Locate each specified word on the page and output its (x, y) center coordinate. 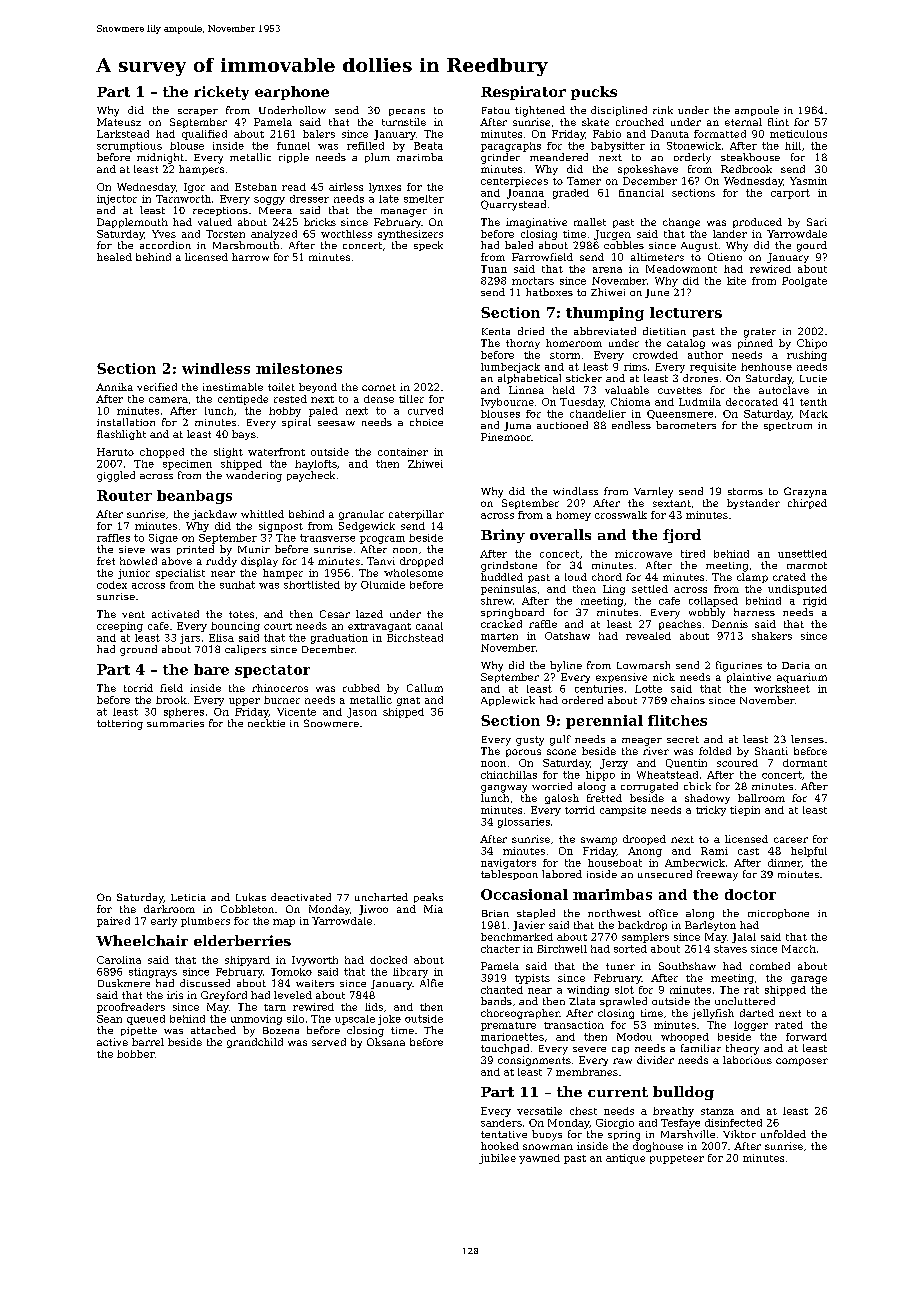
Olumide (383, 585)
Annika (114, 387)
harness (754, 612)
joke (389, 1020)
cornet (379, 387)
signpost (281, 527)
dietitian (664, 331)
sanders (501, 1123)
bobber (135, 1054)
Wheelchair (142, 940)
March (799, 949)
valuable (627, 390)
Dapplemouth (132, 223)
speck (428, 246)
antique (625, 1159)
